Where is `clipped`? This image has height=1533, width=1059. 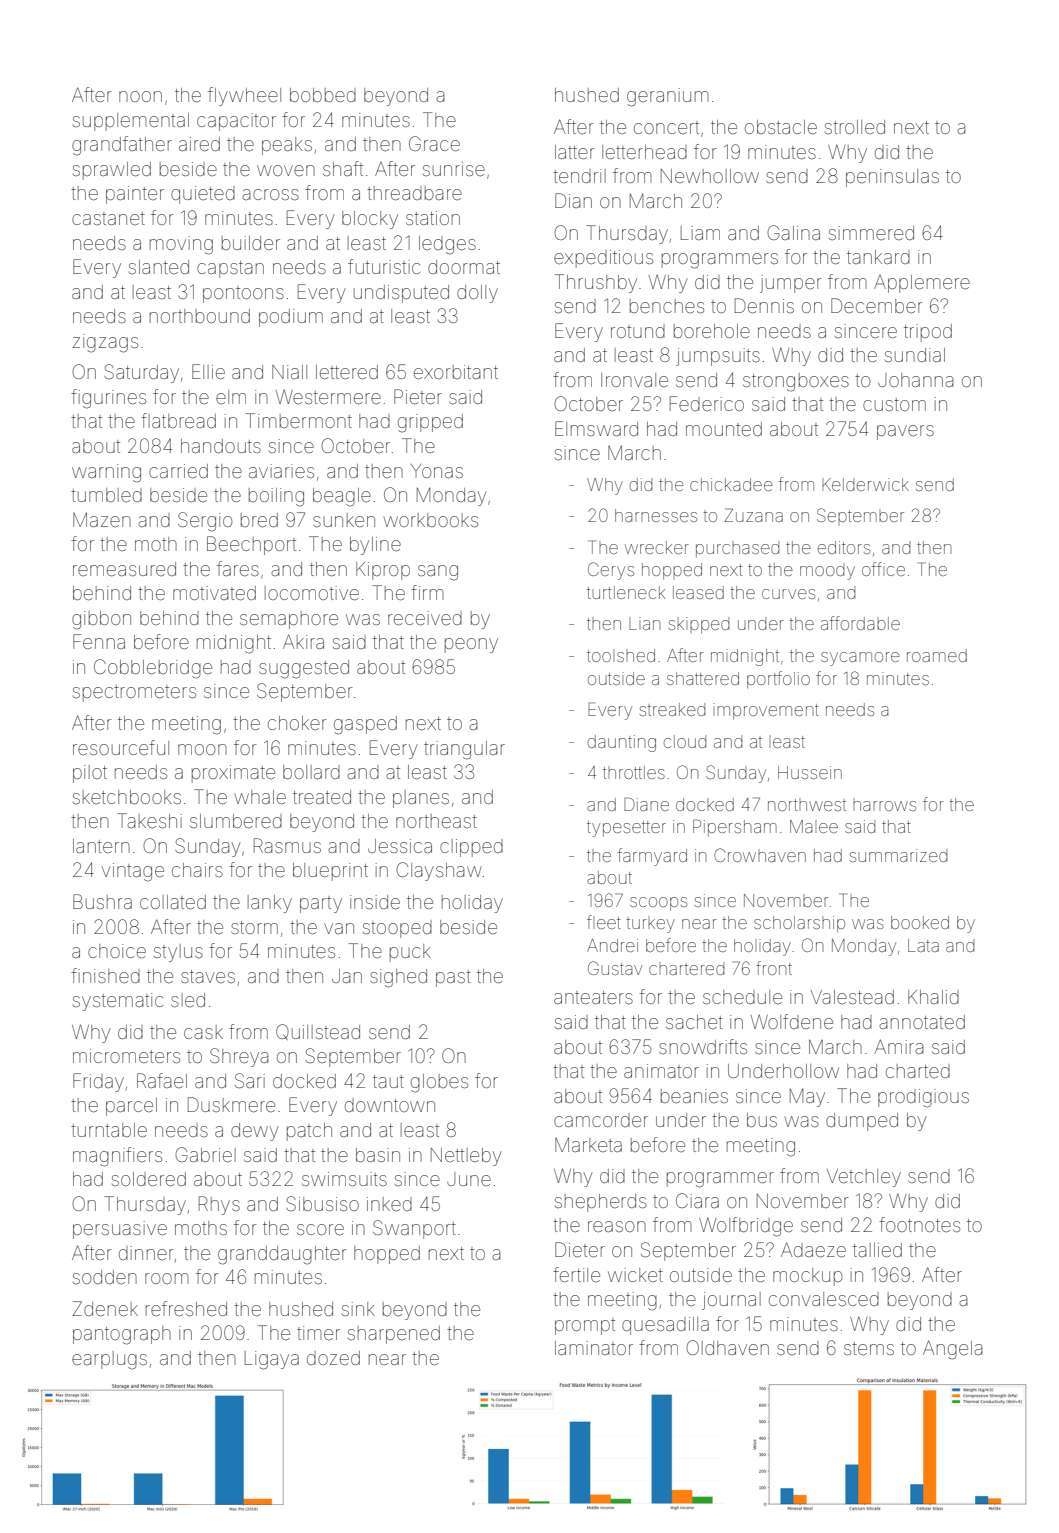 clipped is located at coordinates (471, 848).
